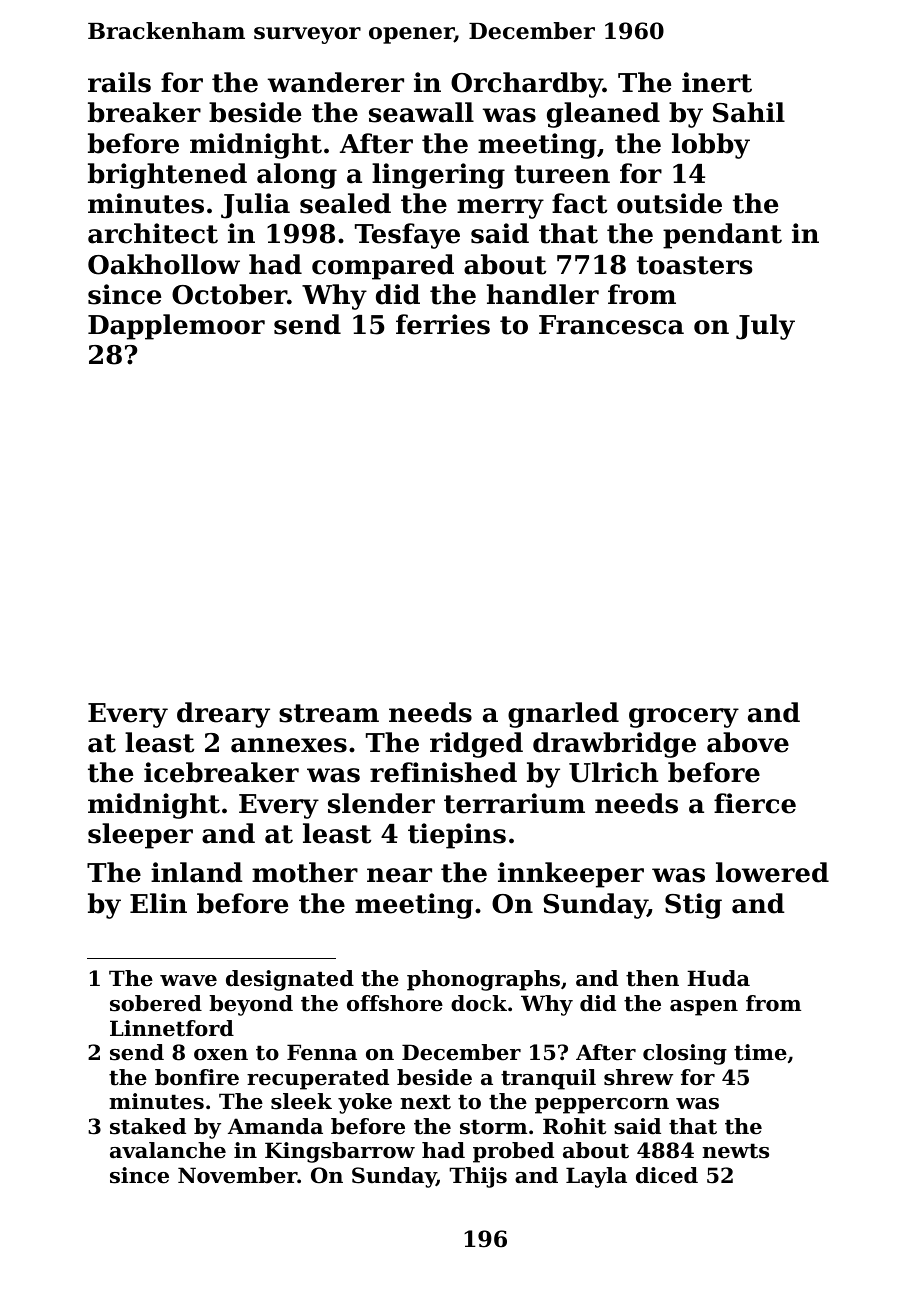  I want to click on gnarled, so click(563, 715).
